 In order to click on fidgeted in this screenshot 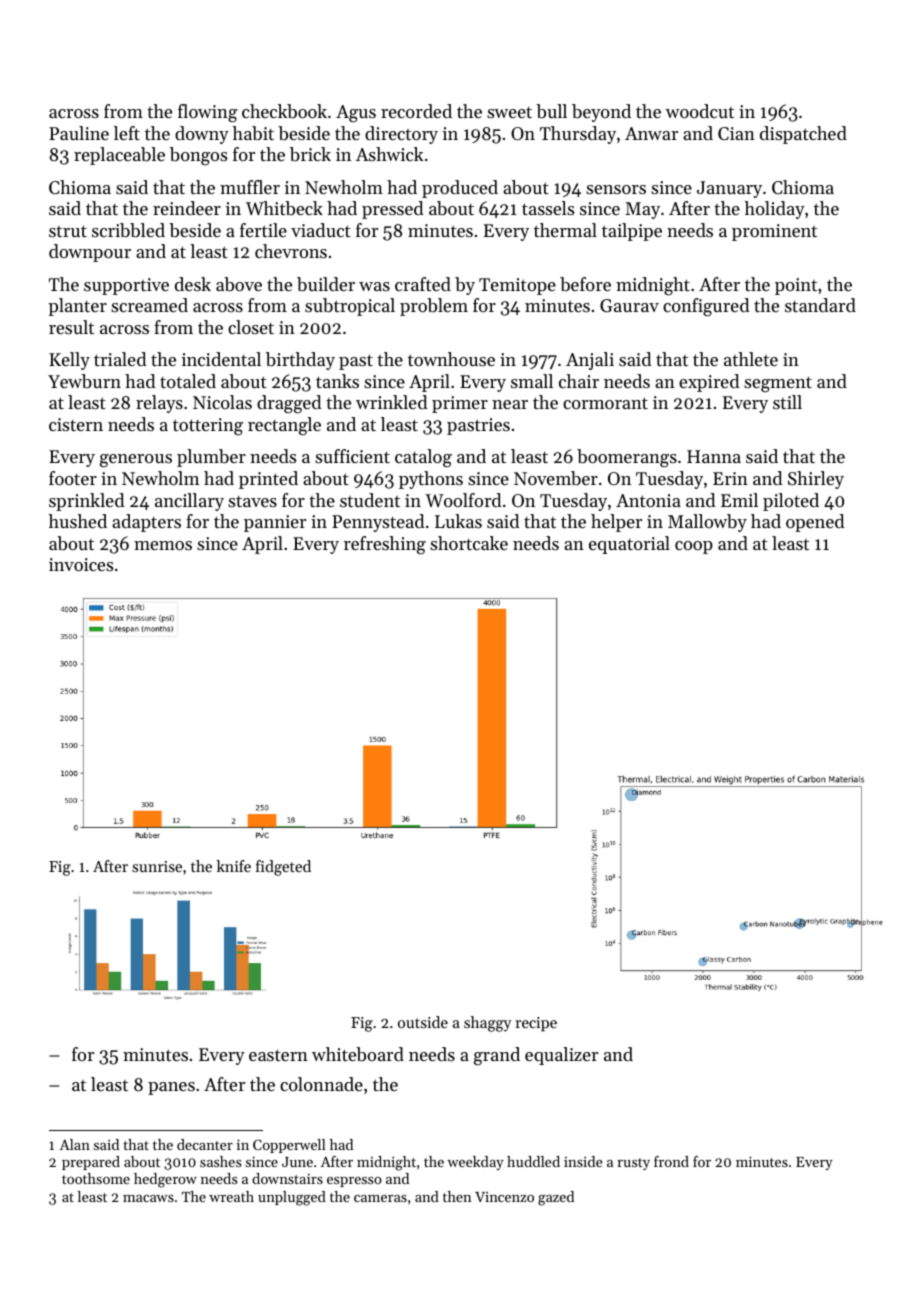, I will do `click(283, 868)`.
